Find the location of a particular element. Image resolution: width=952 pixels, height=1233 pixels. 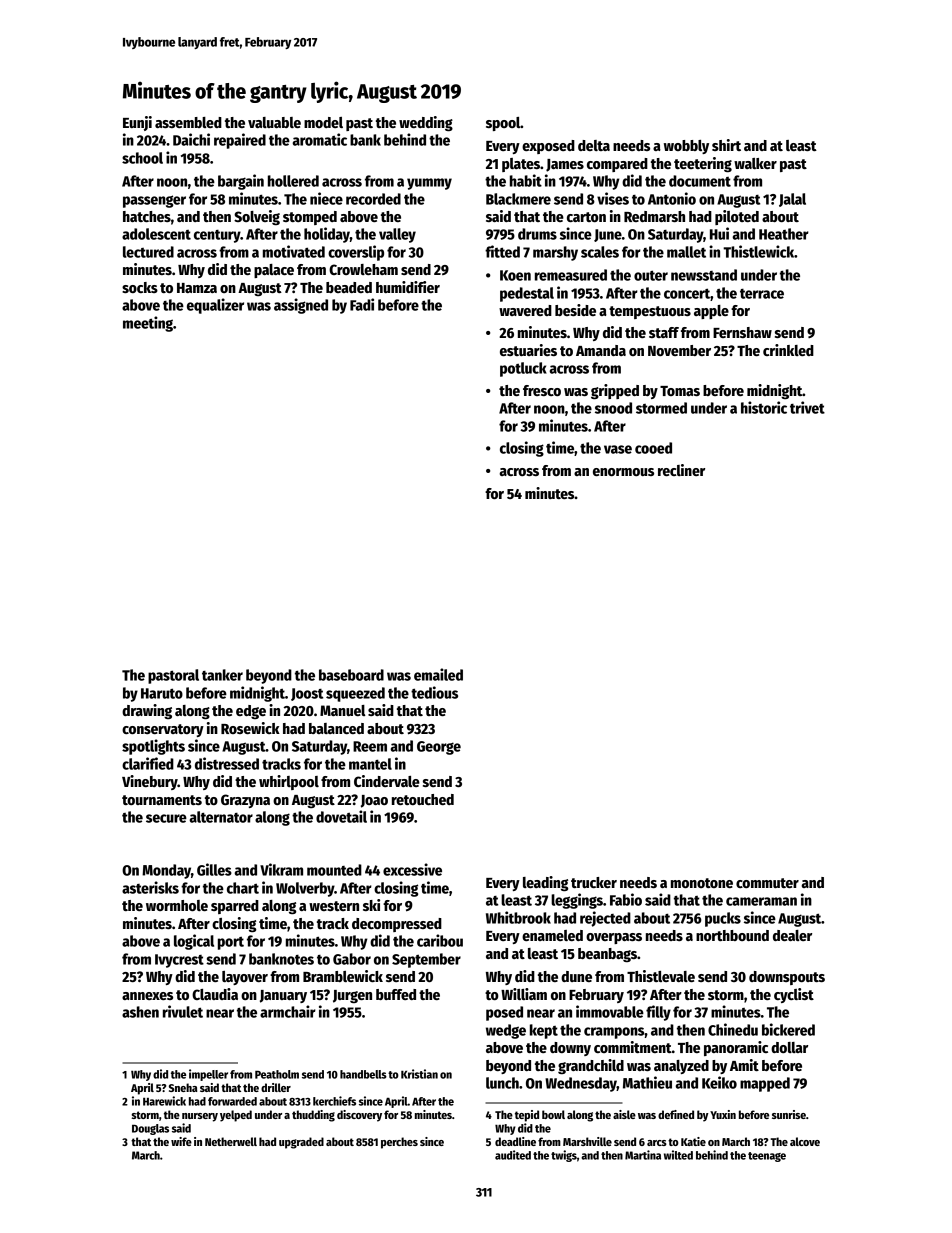

Rosewick is located at coordinates (250, 728).
